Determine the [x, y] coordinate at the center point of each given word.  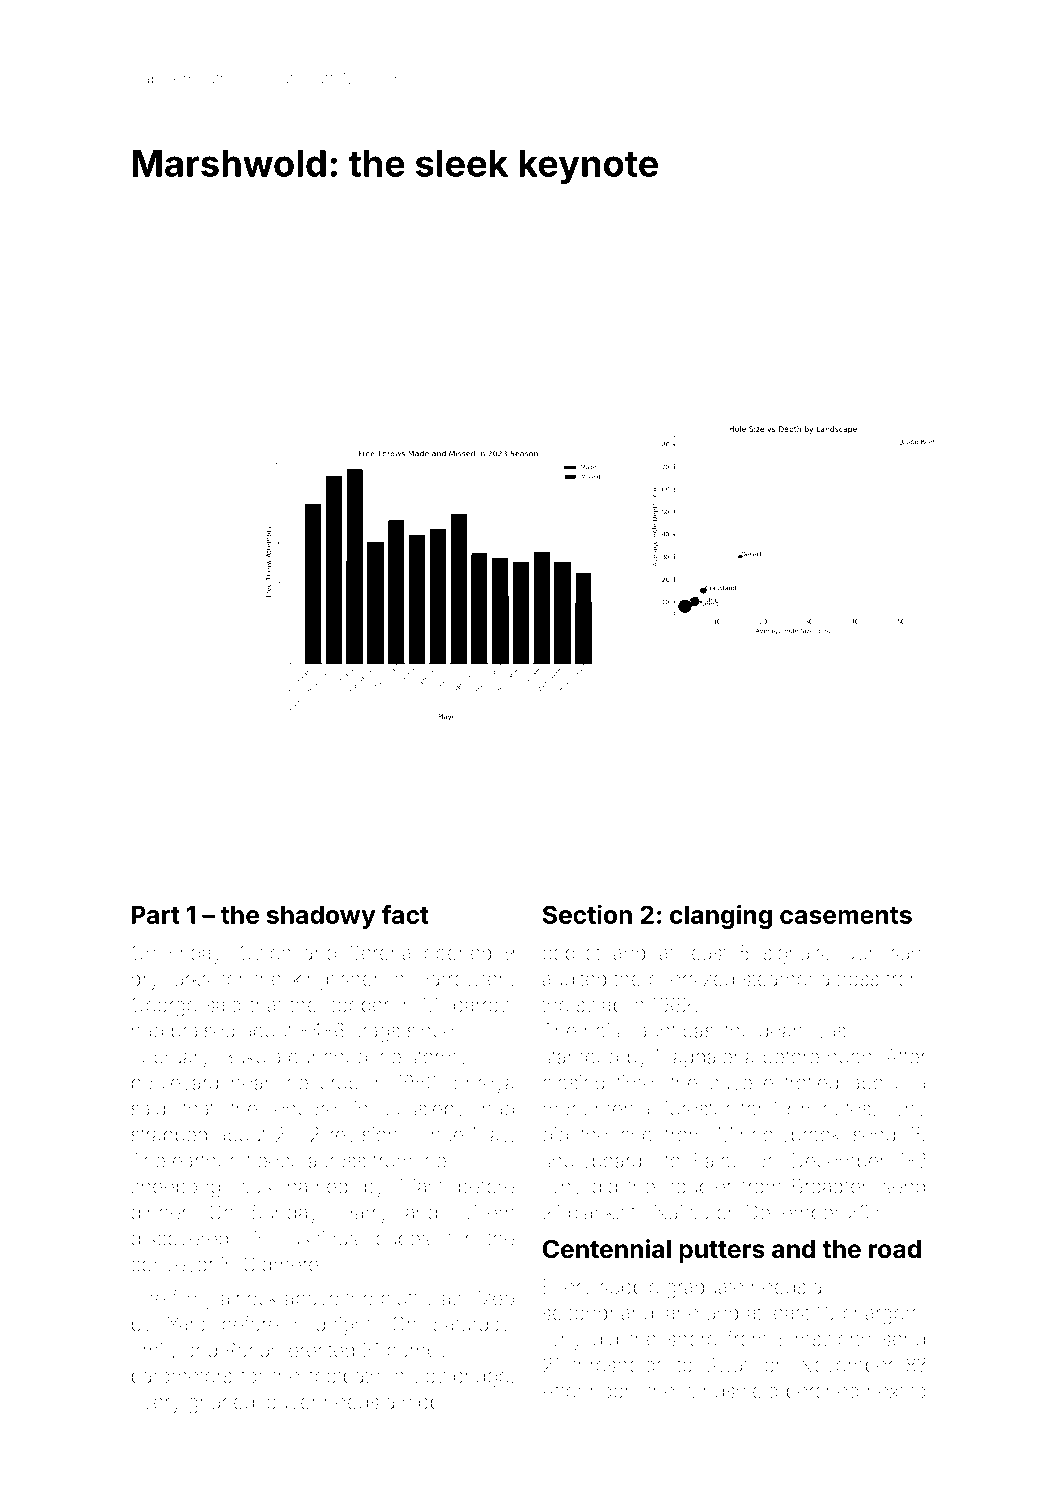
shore [692, 1339]
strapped [169, 1136]
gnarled [221, 1404]
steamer [778, 979]
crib [636, 1134]
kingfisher [336, 980]
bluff [400, 1298]
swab [600, 1004]
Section [587, 914]
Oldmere [281, 1264]
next [886, 1391]
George [164, 1007]
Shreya [484, 1084]
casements [846, 915]
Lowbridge [462, 1378]
